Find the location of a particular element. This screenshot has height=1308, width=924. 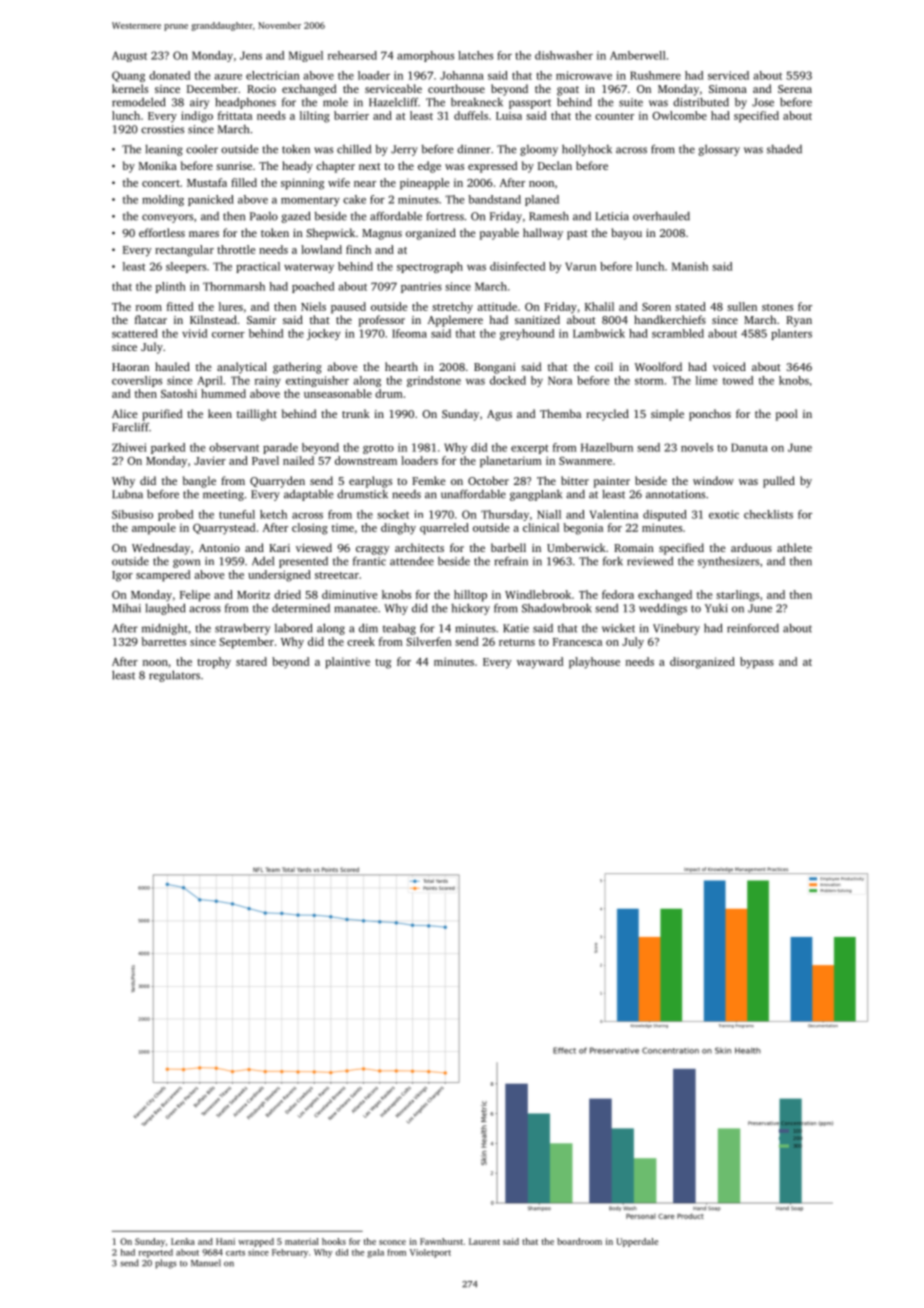

synthesizers is located at coordinates (728, 562).
